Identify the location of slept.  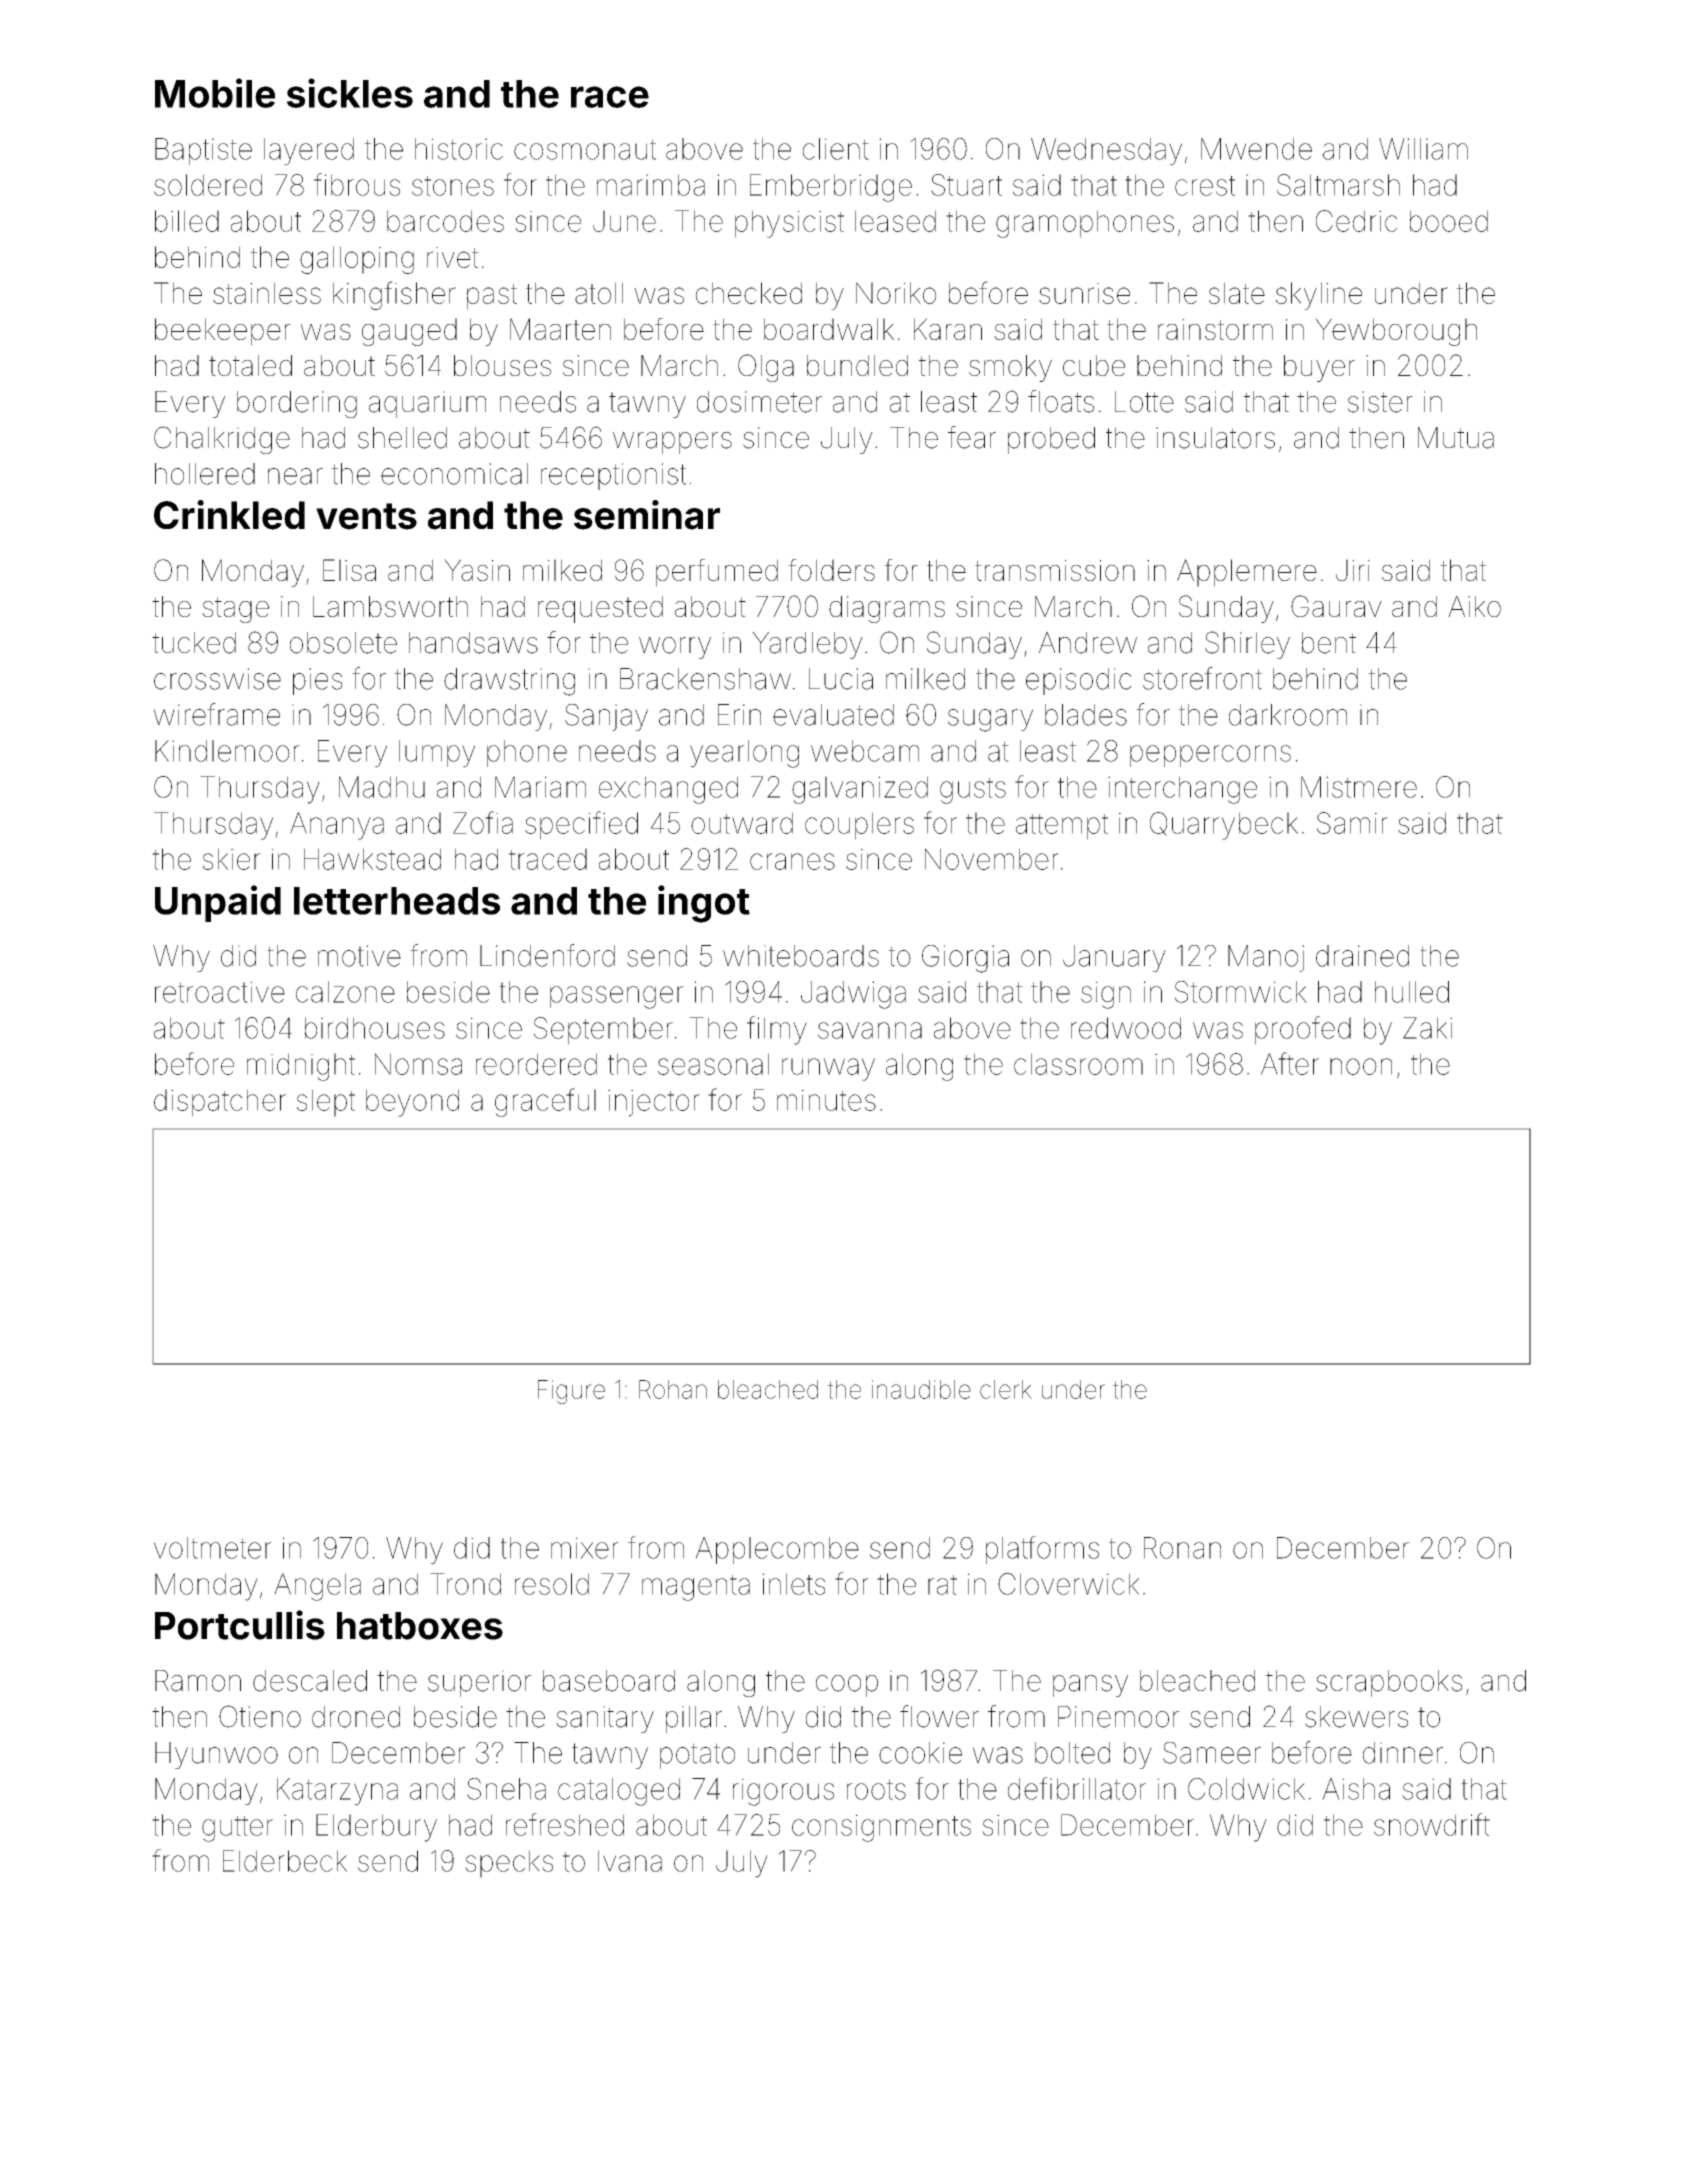
(326, 1103).
